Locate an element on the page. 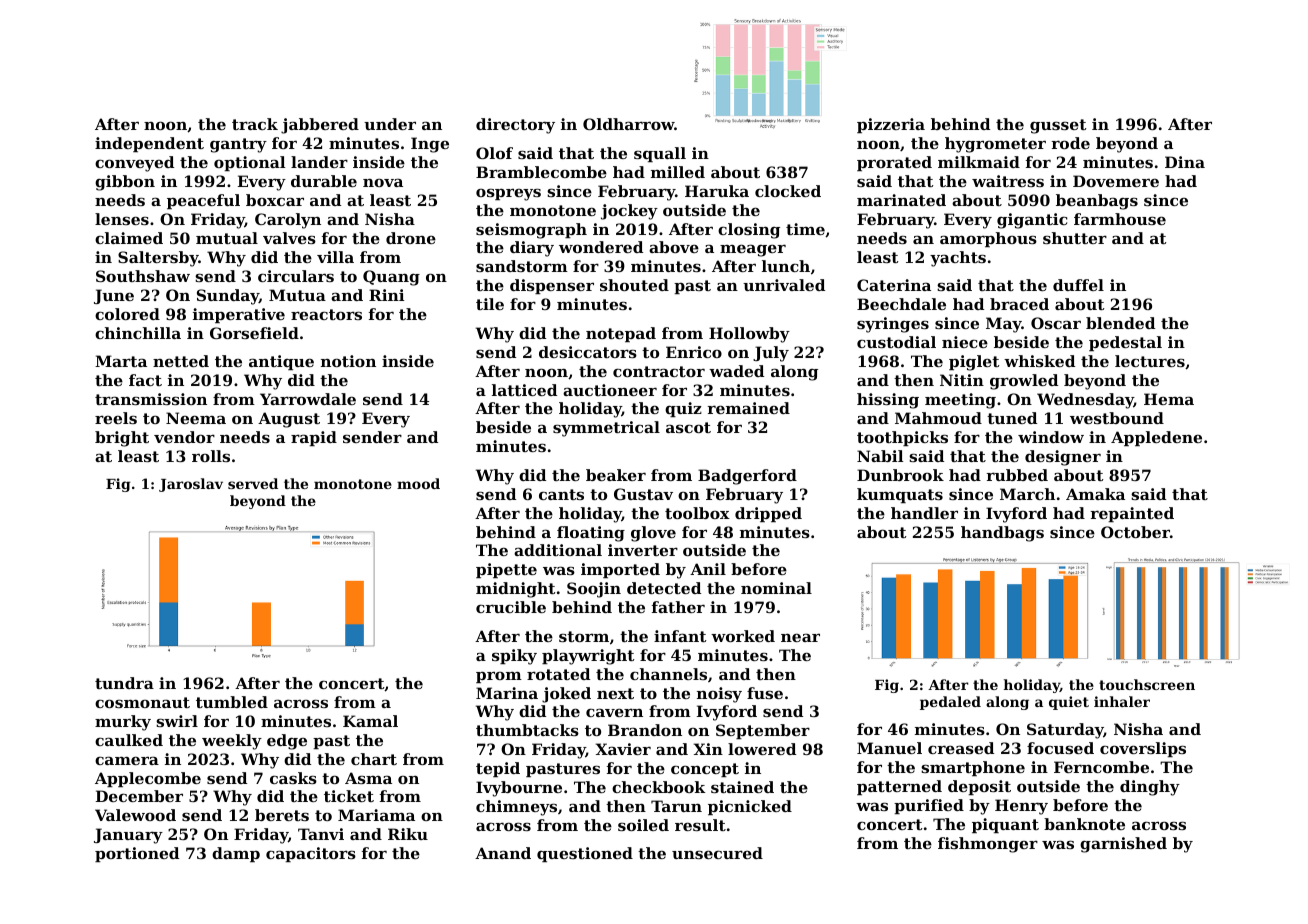 This image has width=1308, height=924. Beechdale is located at coordinates (901, 304).
